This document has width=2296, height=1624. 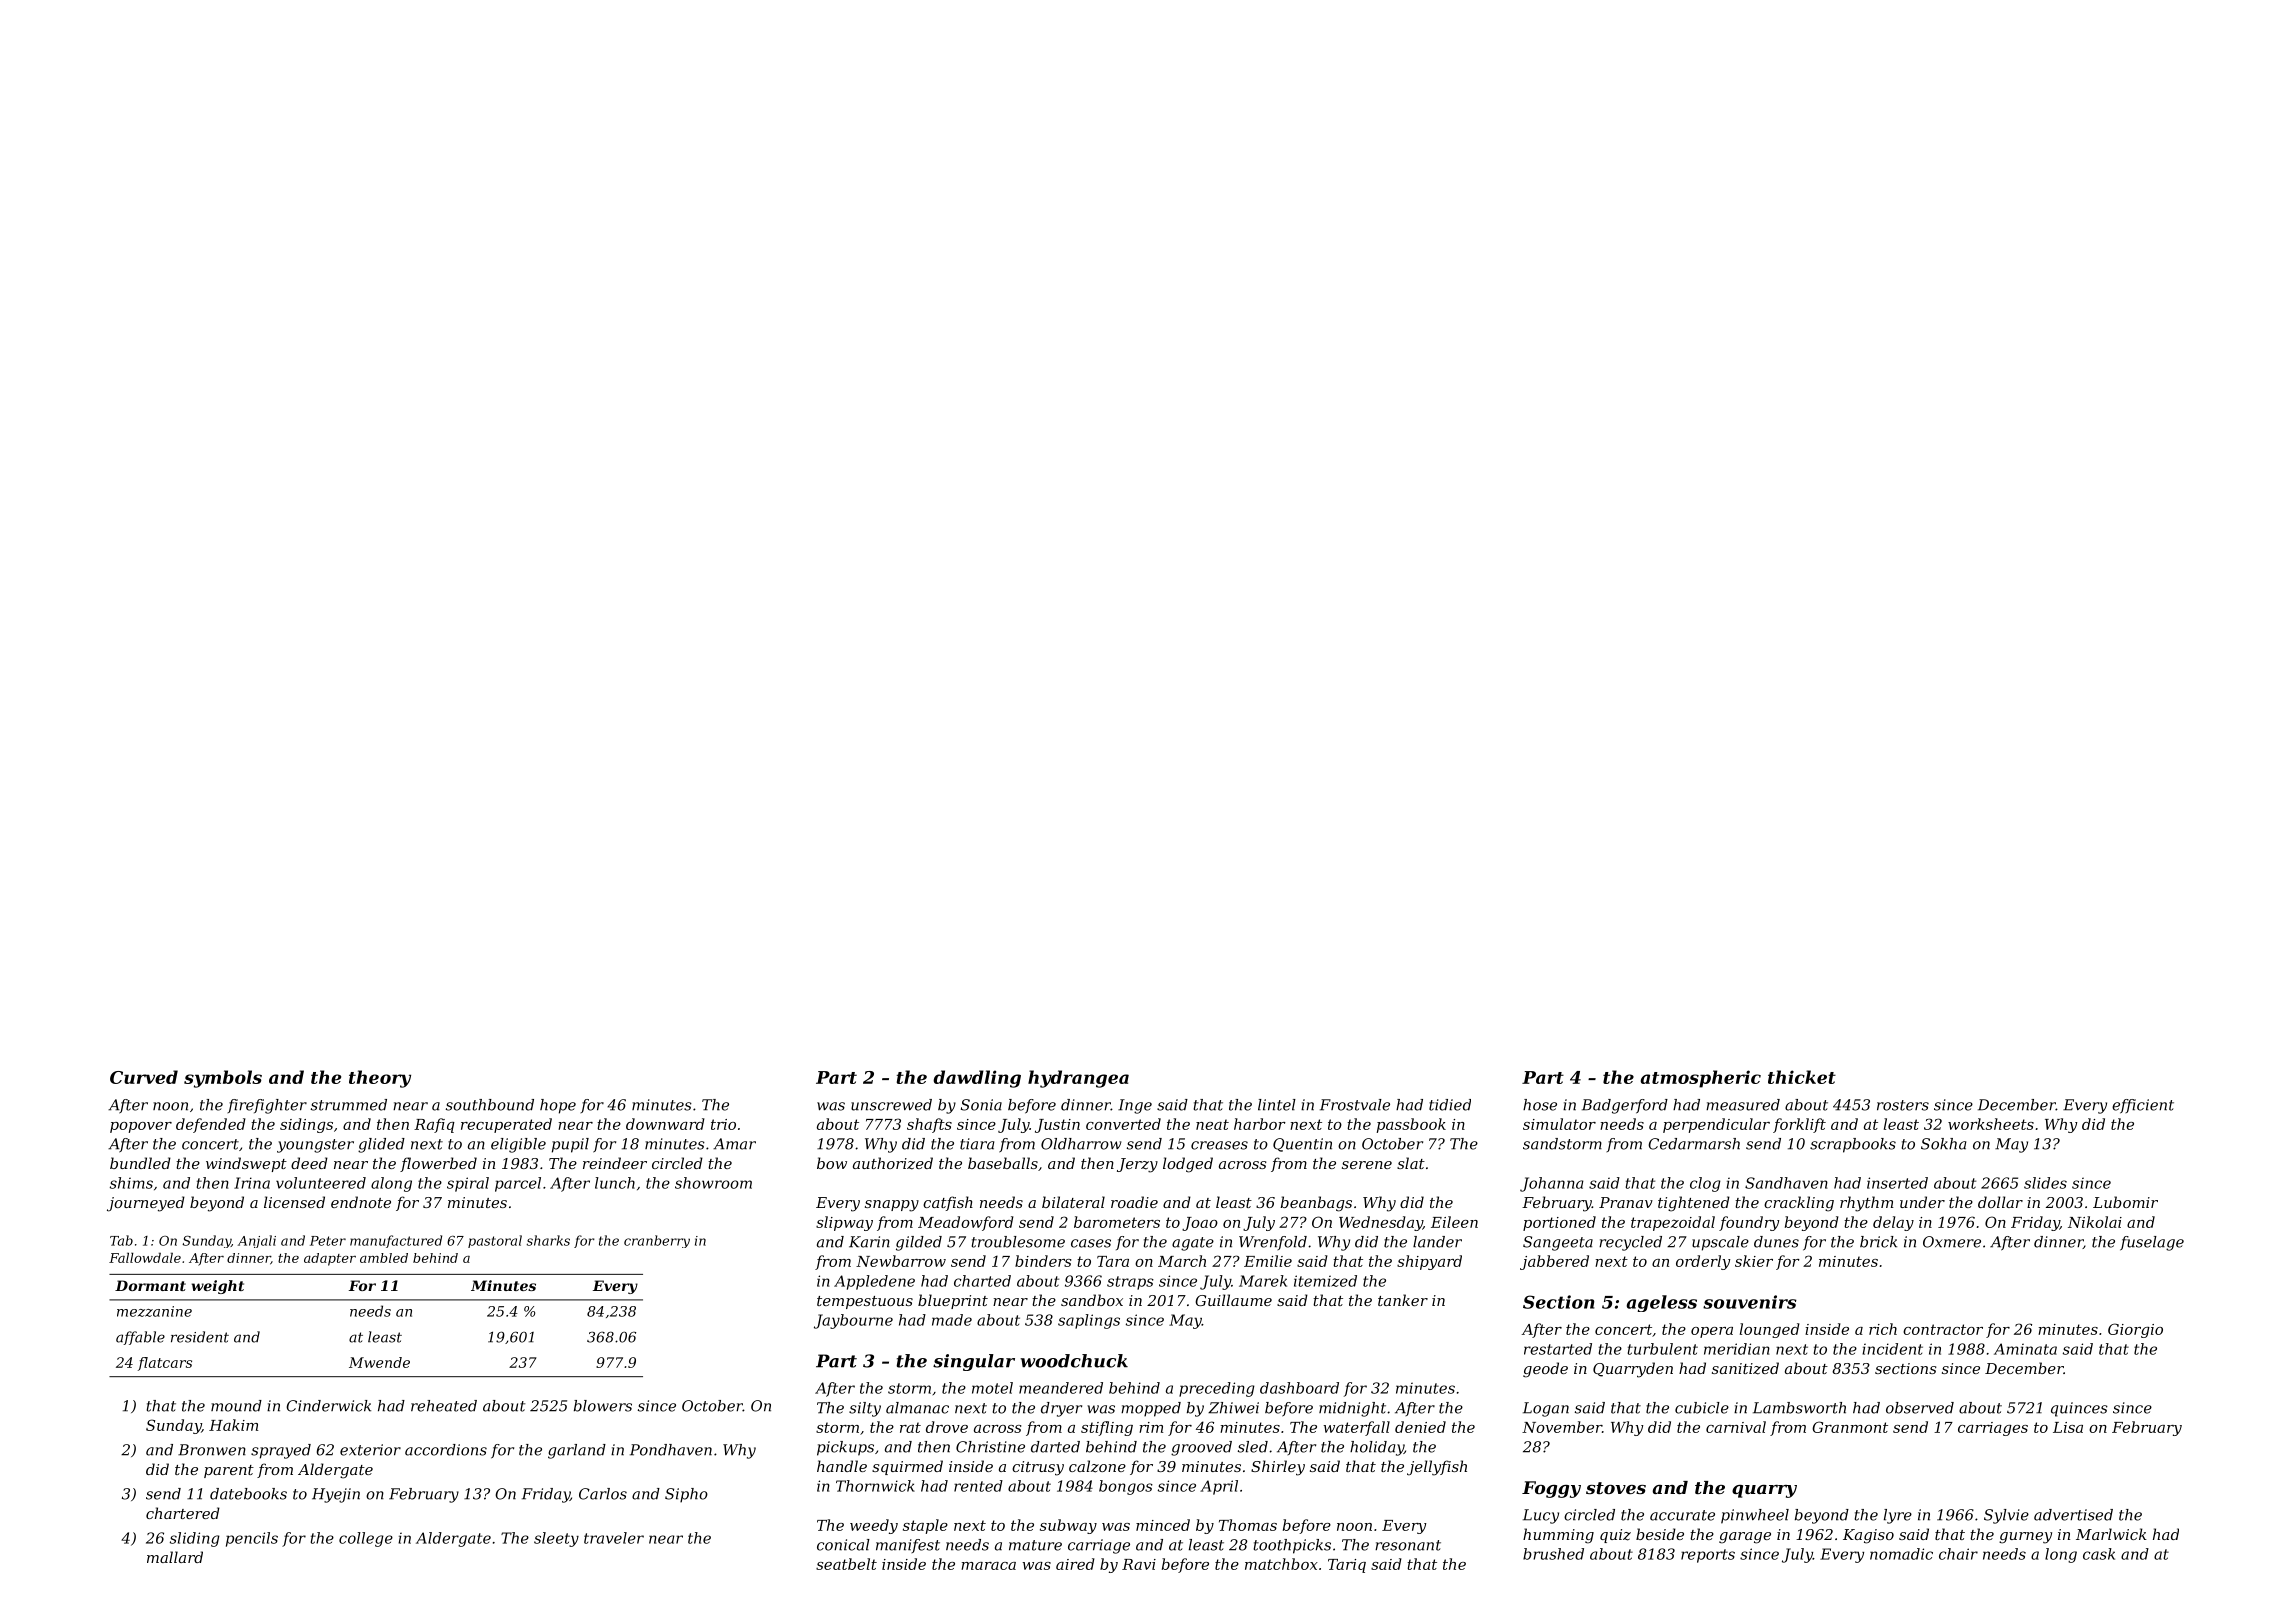 What do you see at coordinates (977, 1079) in the document?
I see `dawdling` at bounding box center [977, 1079].
